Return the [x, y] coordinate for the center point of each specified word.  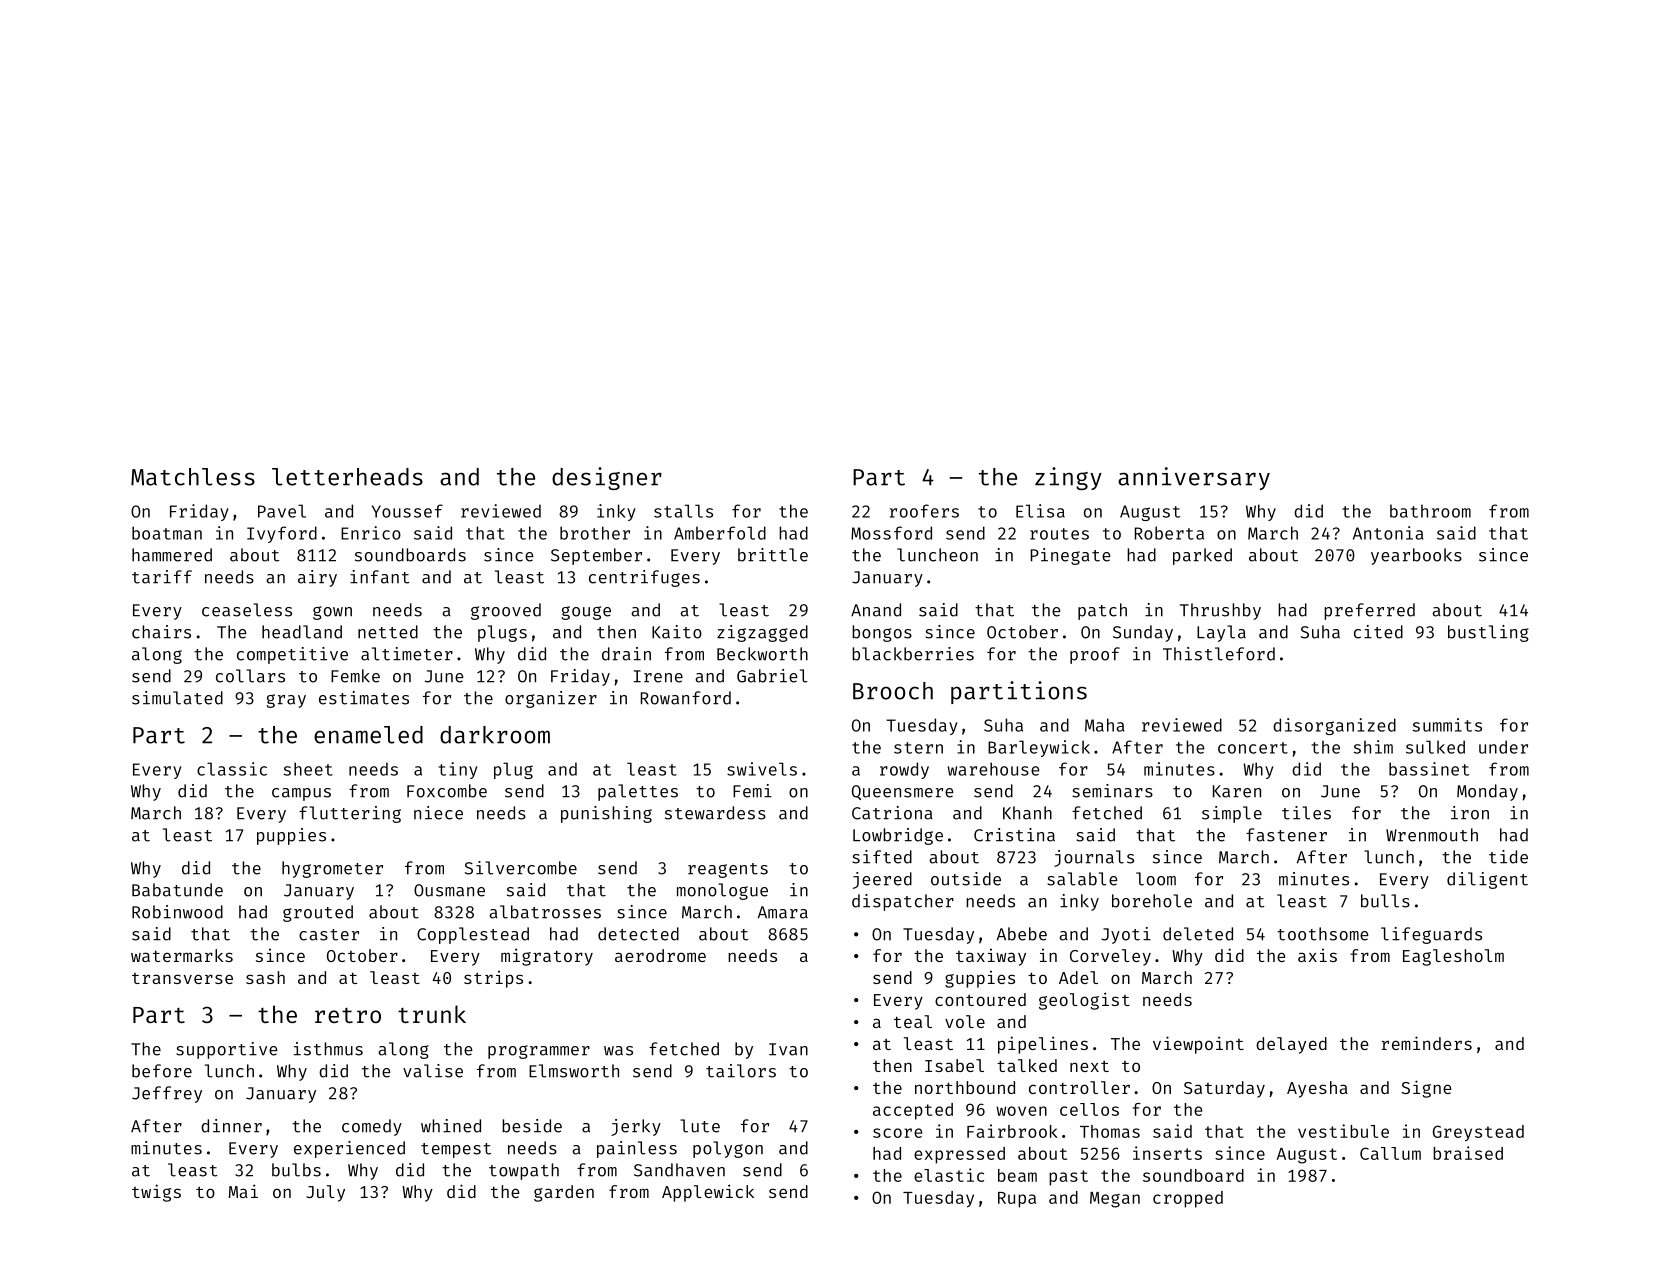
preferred [1369, 611]
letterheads [347, 477]
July [325, 1193]
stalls [683, 511]
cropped [1188, 1199]
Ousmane [449, 890]
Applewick [708, 1193]
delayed [1291, 1045]
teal [913, 1021]
